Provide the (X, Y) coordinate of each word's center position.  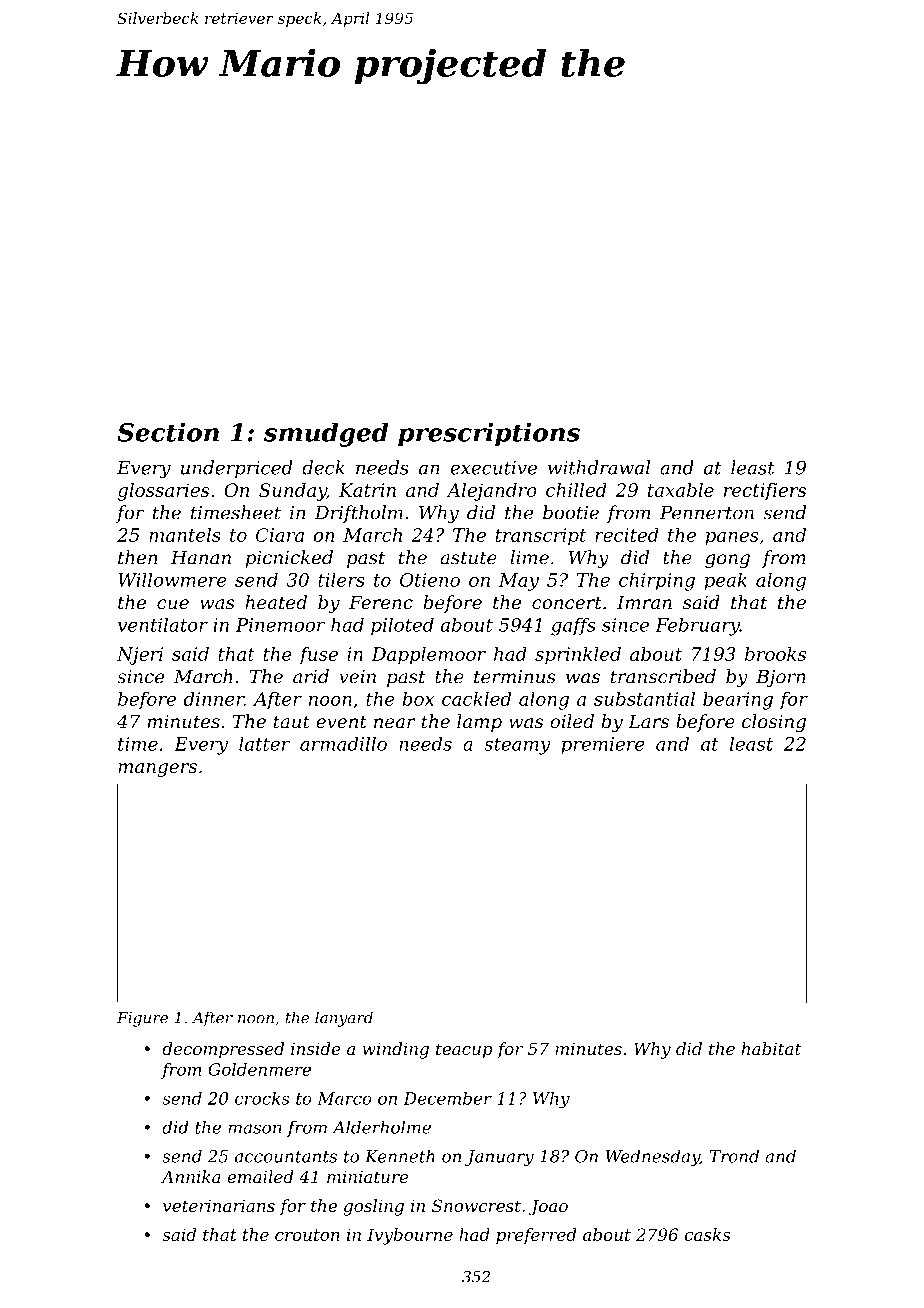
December (447, 1098)
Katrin (367, 490)
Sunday (293, 492)
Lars (648, 722)
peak (725, 581)
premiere (603, 746)
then (138, 557)
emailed (260, 1177)
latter (264, 743)
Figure (142, 1019)
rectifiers (765, 492)
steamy (517, 746)
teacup (464, 1051)
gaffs (573, 626)
